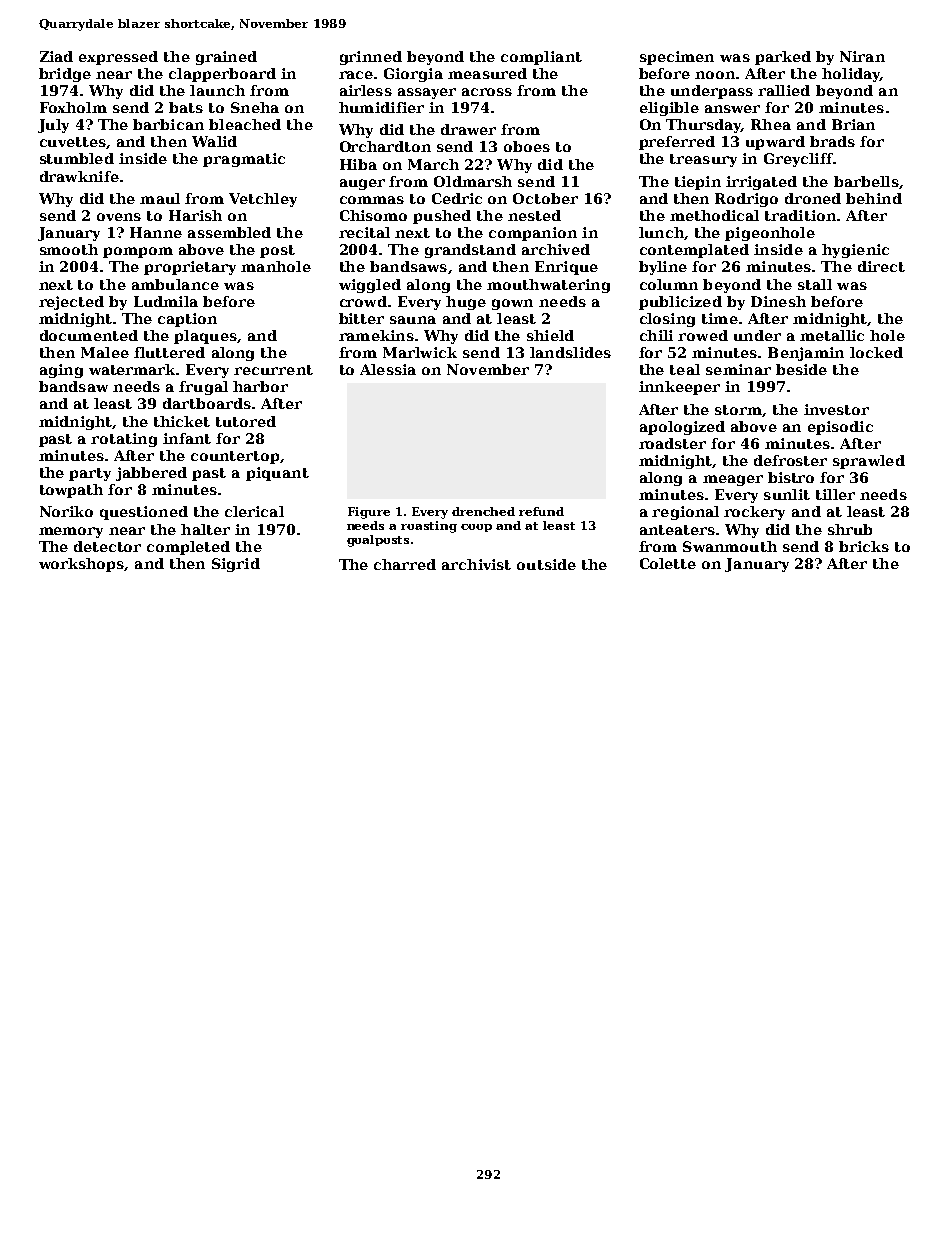  I want to click on compliant, so click(541, 58).
